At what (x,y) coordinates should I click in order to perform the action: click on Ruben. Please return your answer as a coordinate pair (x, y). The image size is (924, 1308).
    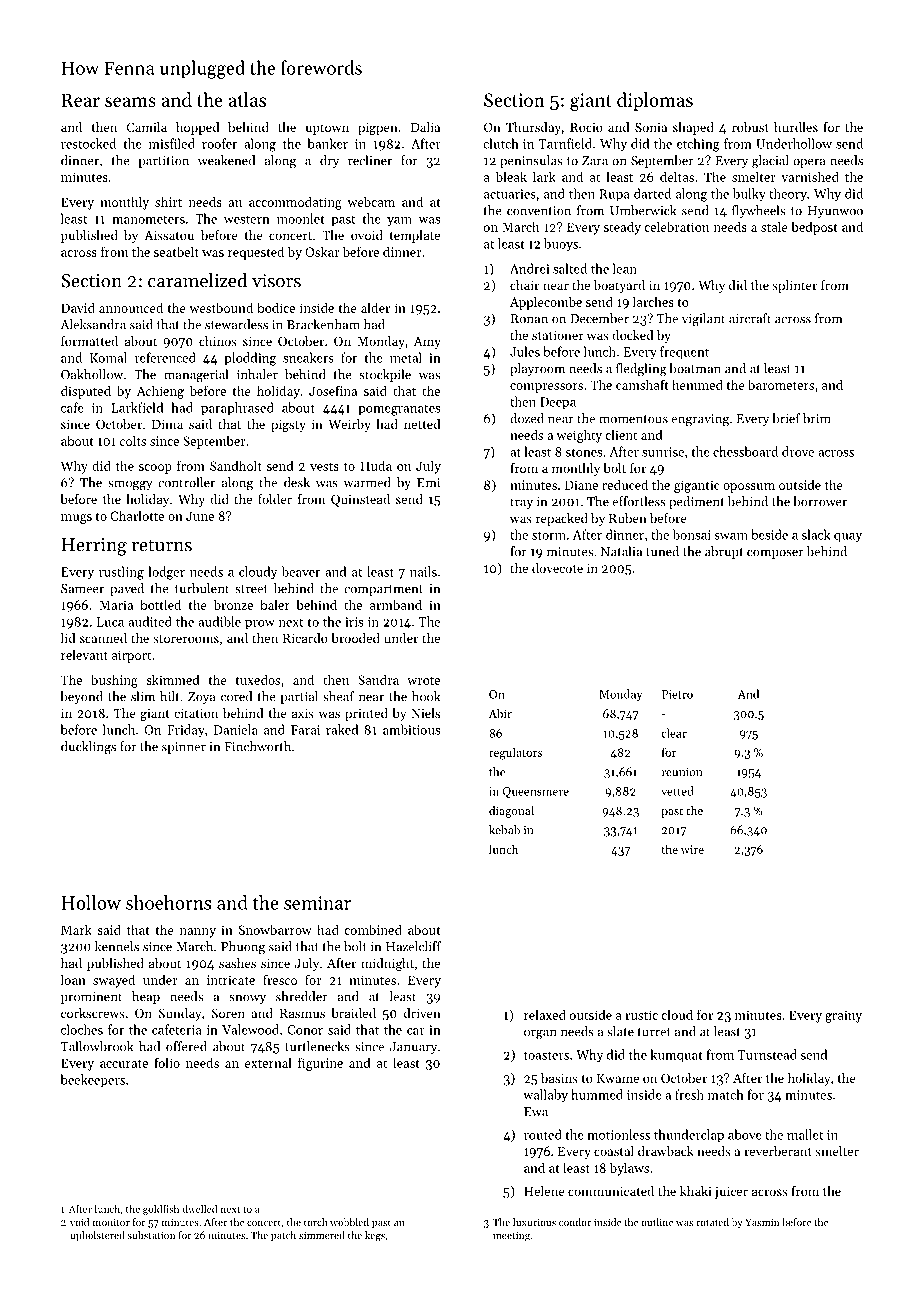
    Looking at the image, I should click on (628, 518).
